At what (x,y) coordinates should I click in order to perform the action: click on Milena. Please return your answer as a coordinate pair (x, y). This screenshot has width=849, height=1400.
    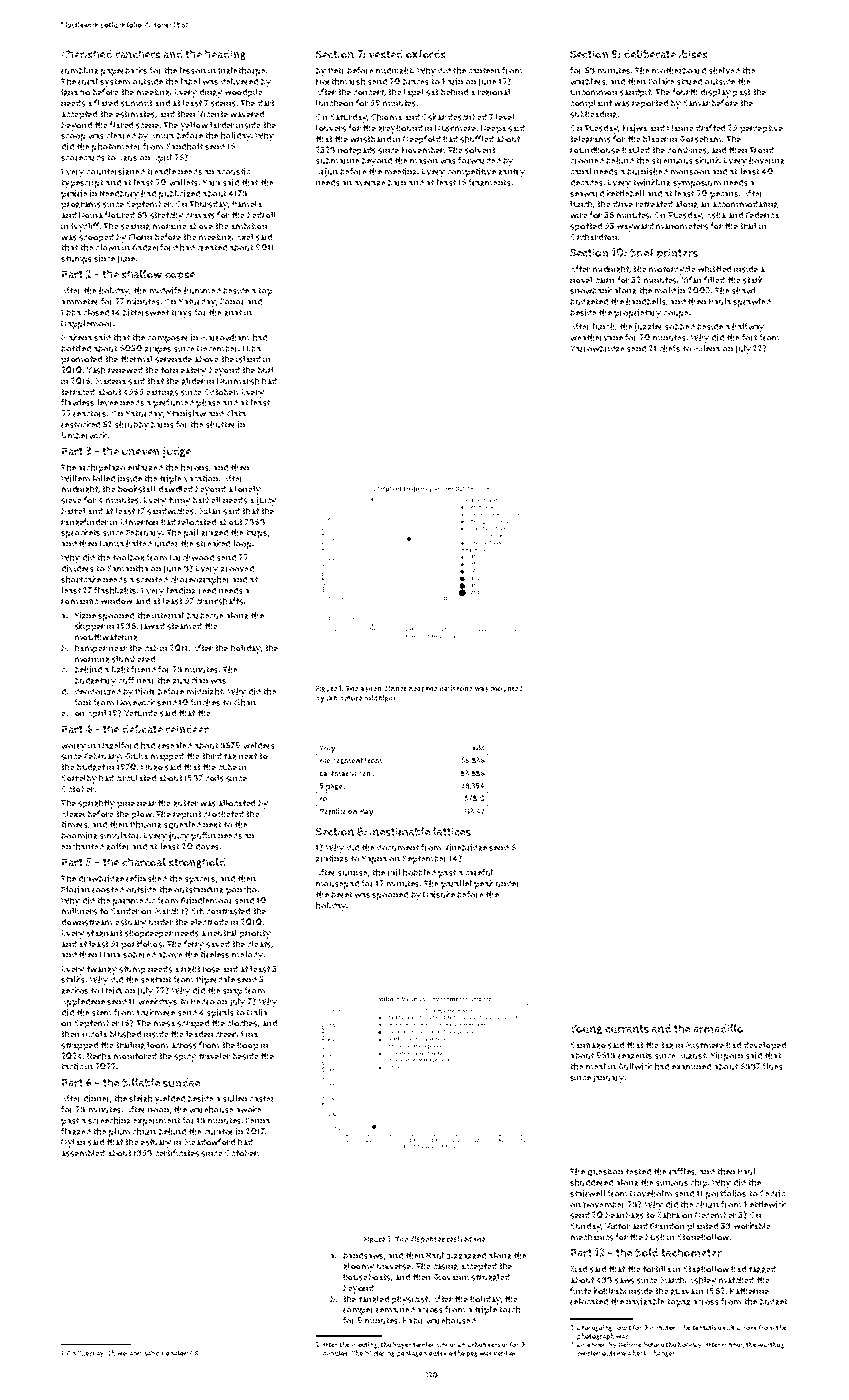
    Looking at the image, I should click on (707, 348).
